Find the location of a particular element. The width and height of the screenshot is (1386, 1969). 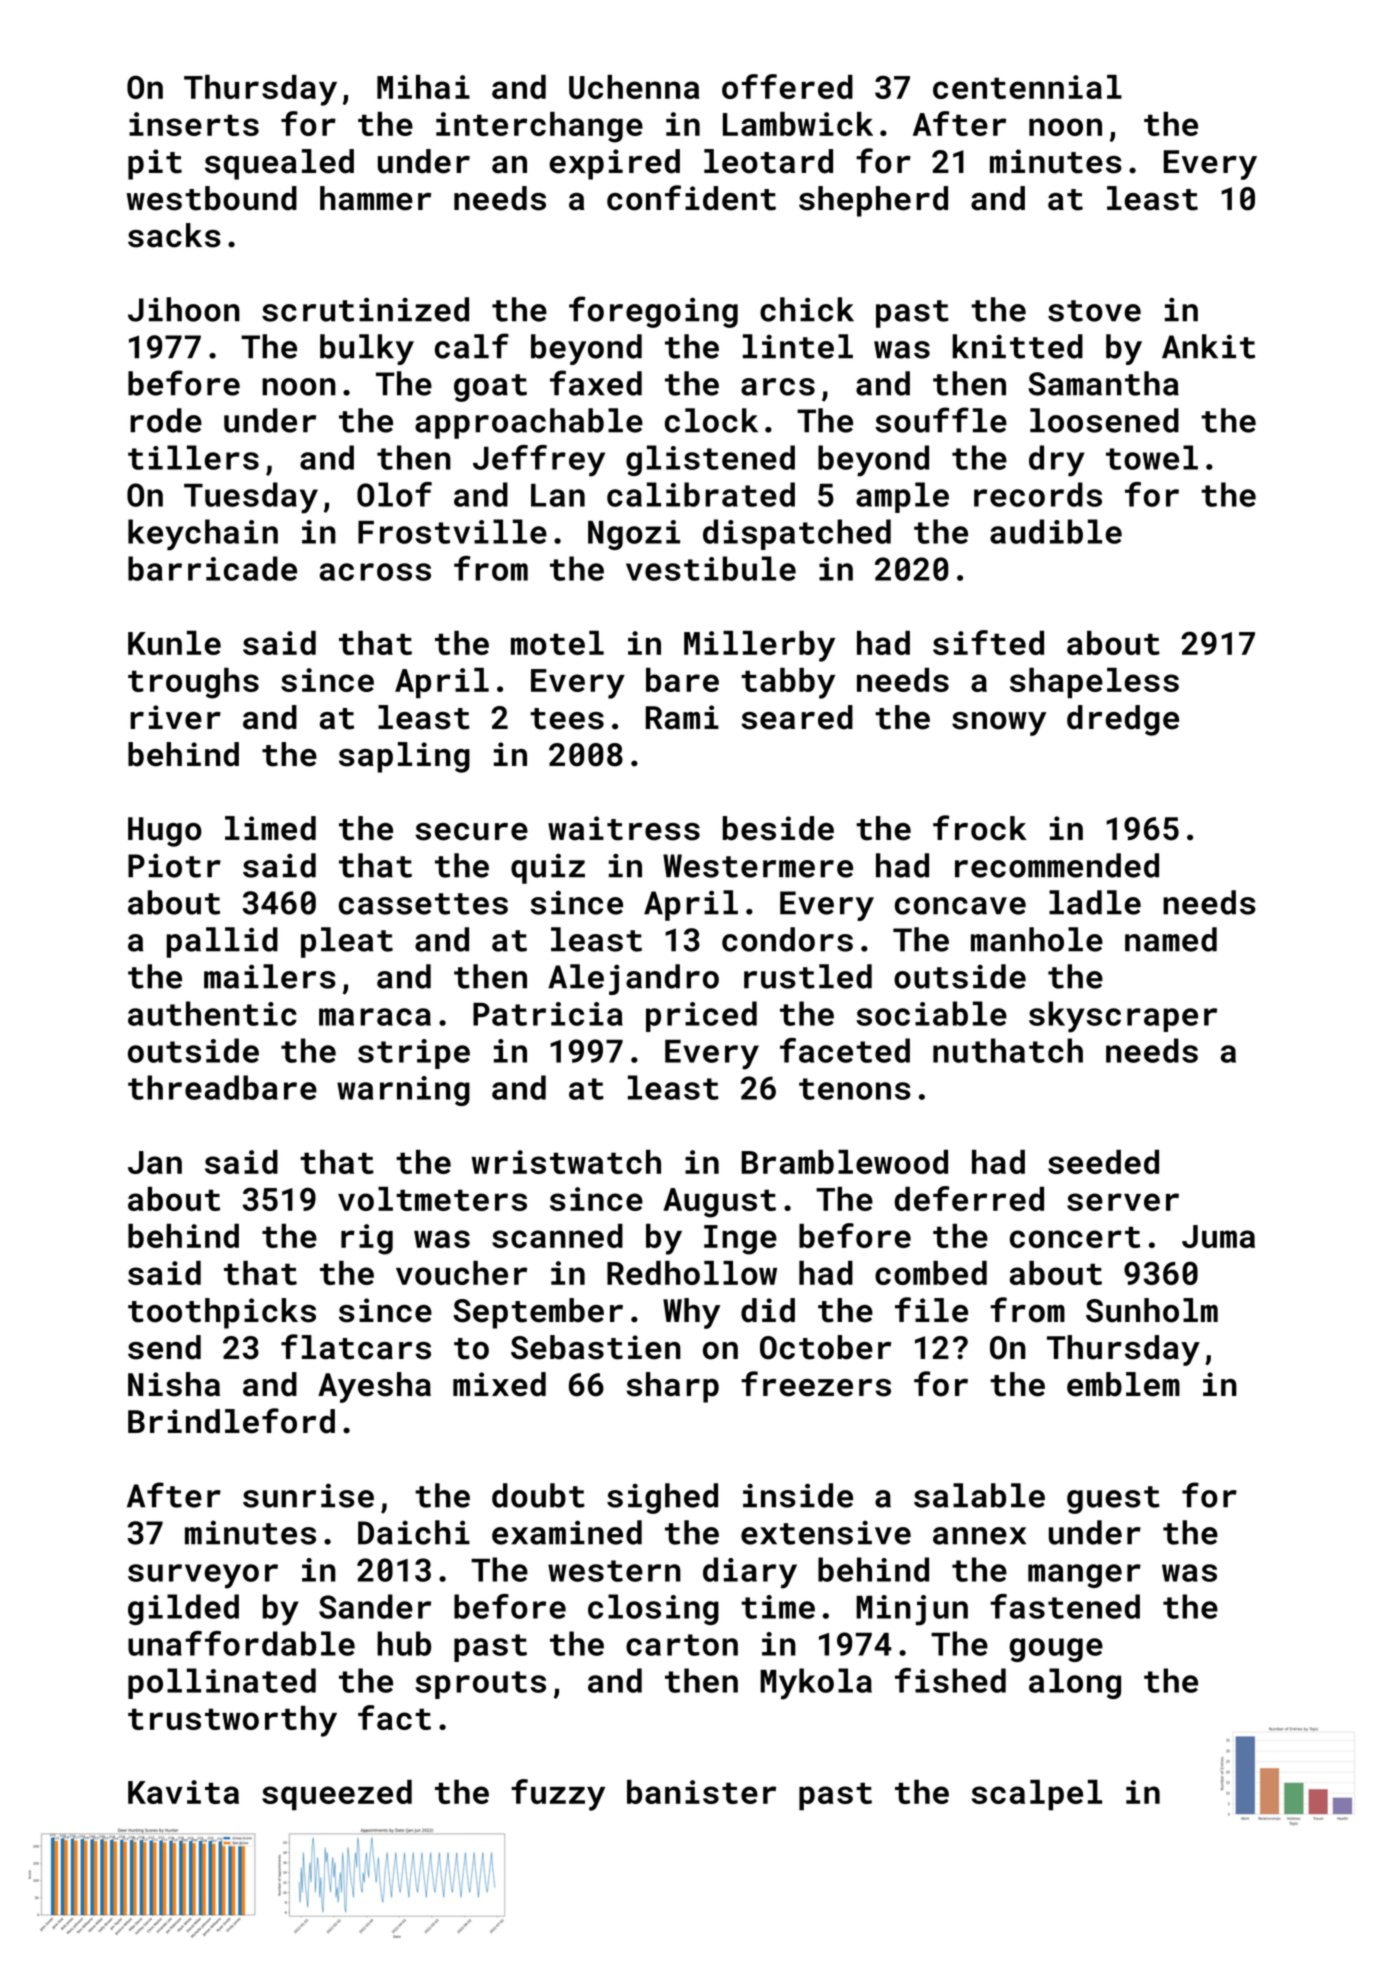

hammer is located at coordinates (375, 198).
